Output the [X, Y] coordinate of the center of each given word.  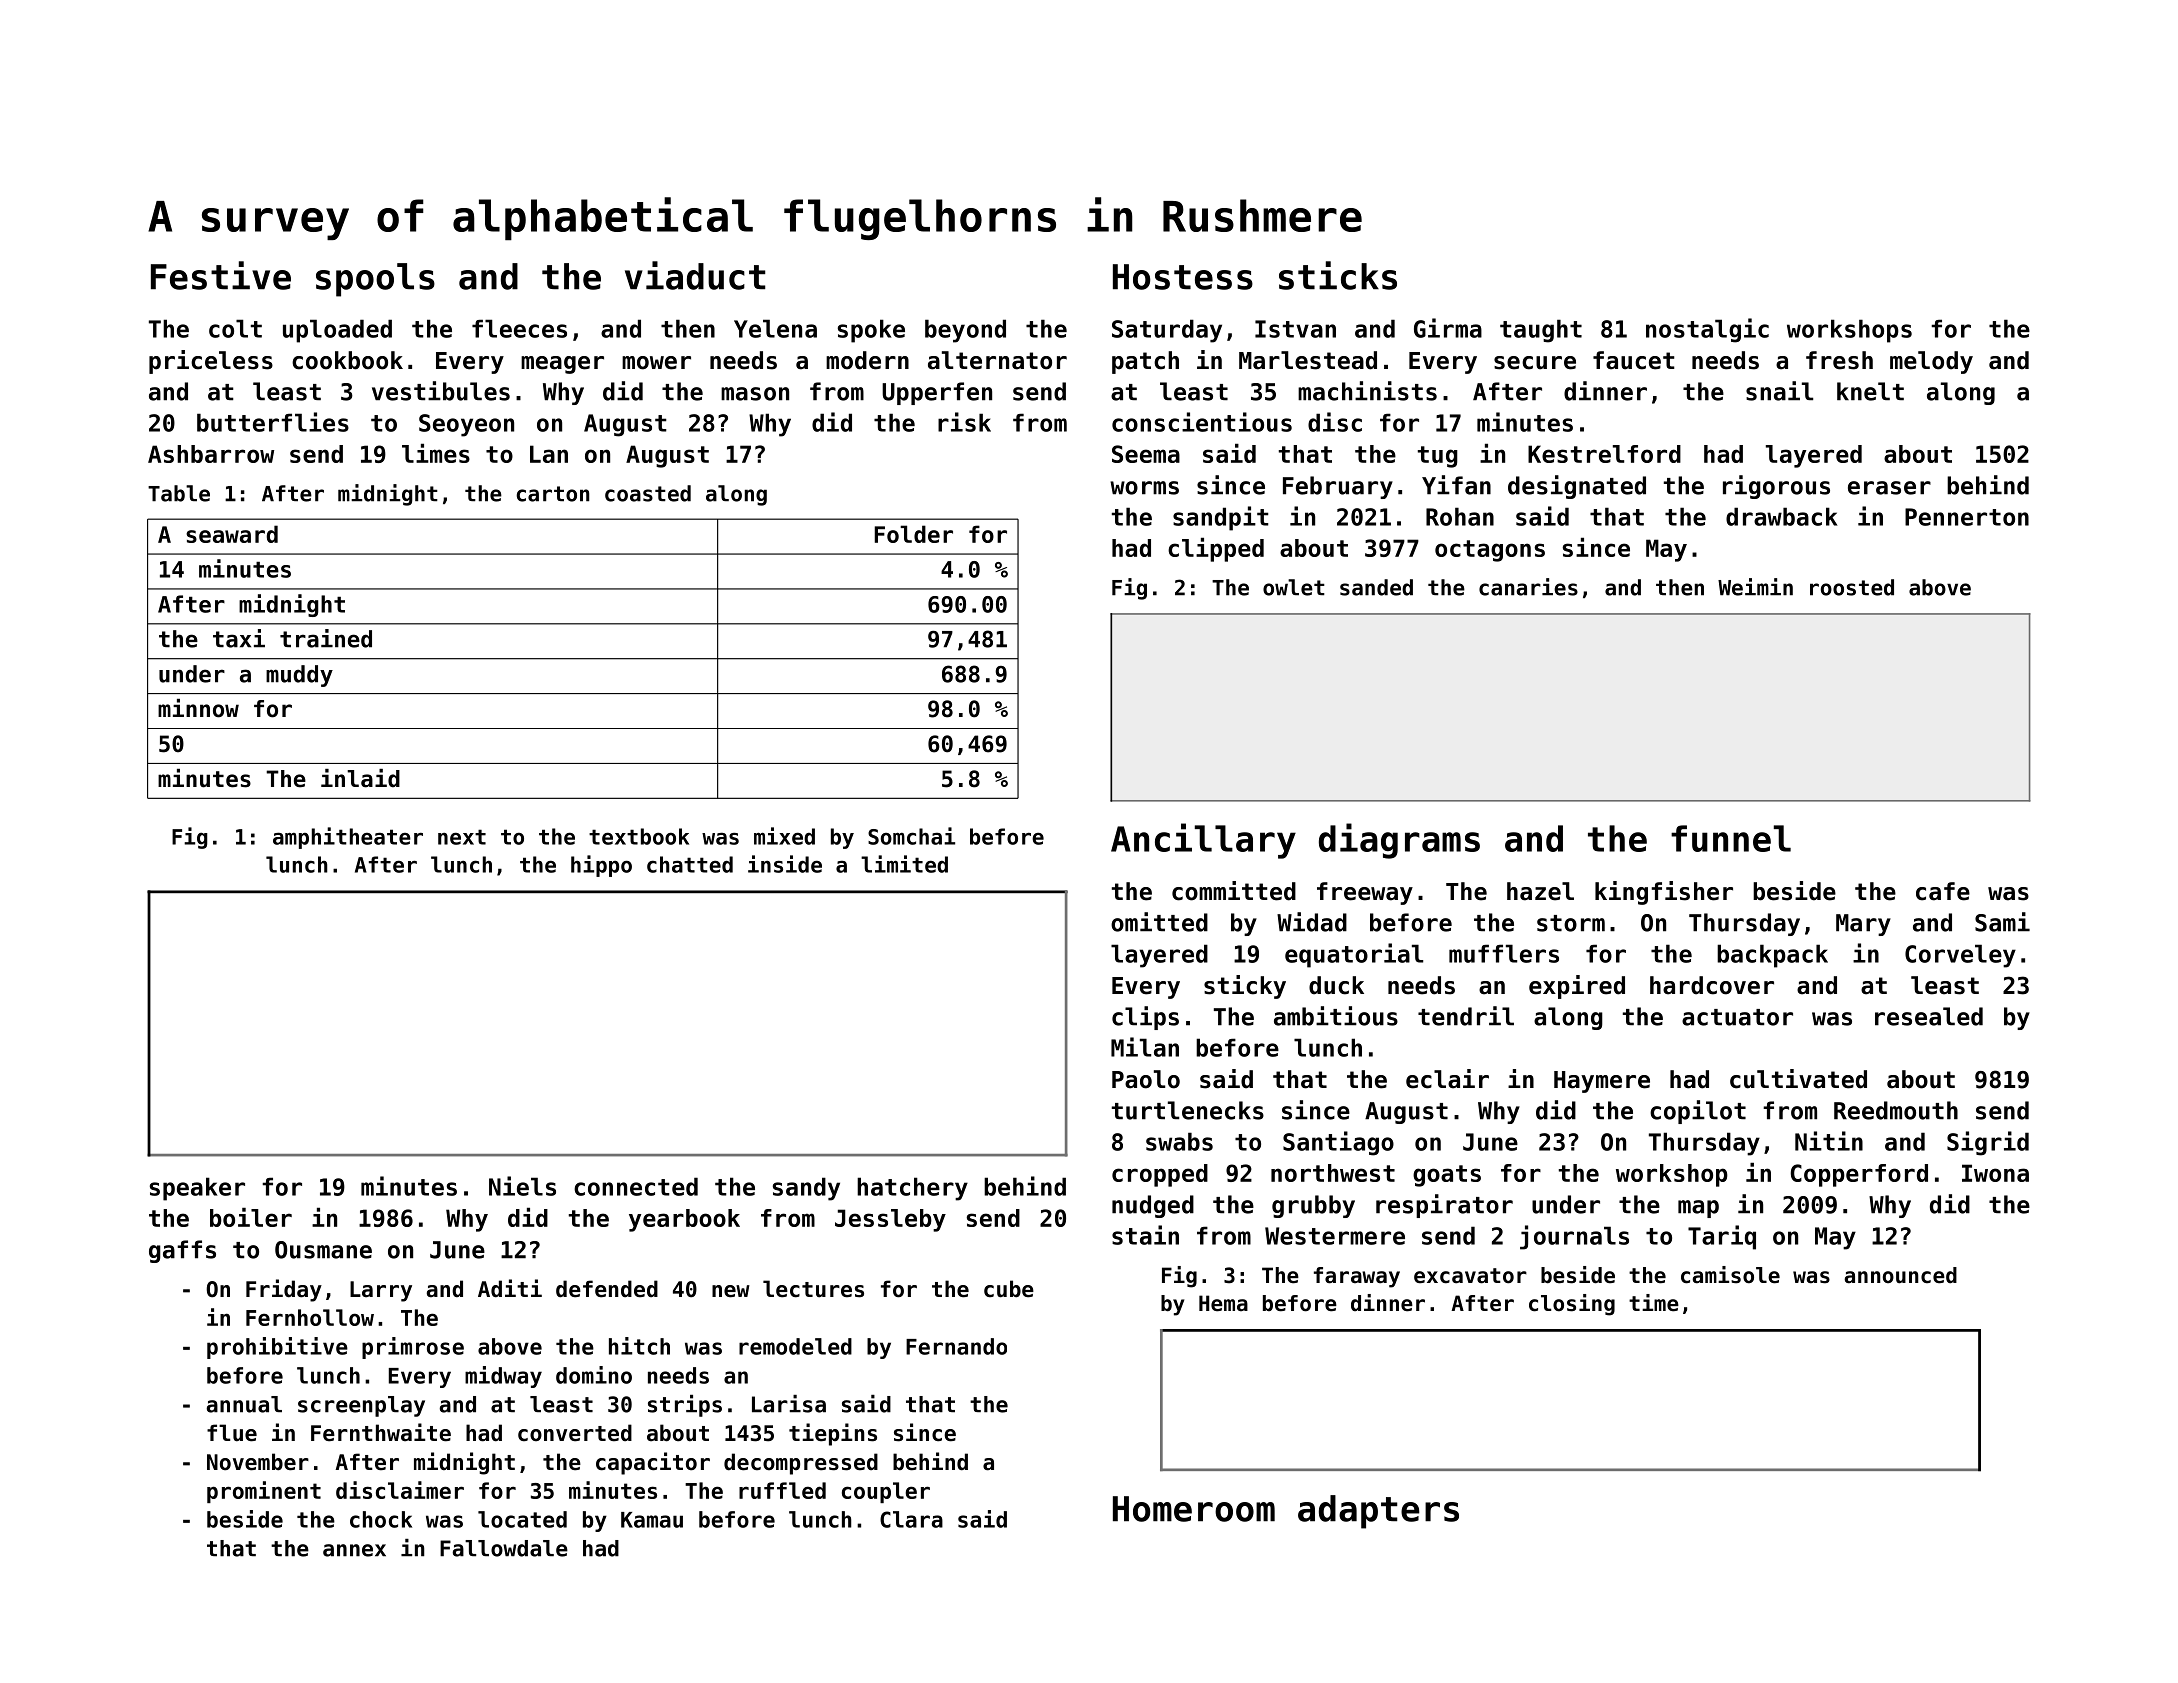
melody [1931, 362]
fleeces [519, 328]
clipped [1216, 549]
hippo [601, 866]
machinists [1367, 391]
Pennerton [1967, 517]
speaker [197, 1189]
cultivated [1798, 1079]
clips [1145, 1018]
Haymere [1602, 1082]
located [522, 1519]
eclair [1447, 1079]
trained [326, 638]
